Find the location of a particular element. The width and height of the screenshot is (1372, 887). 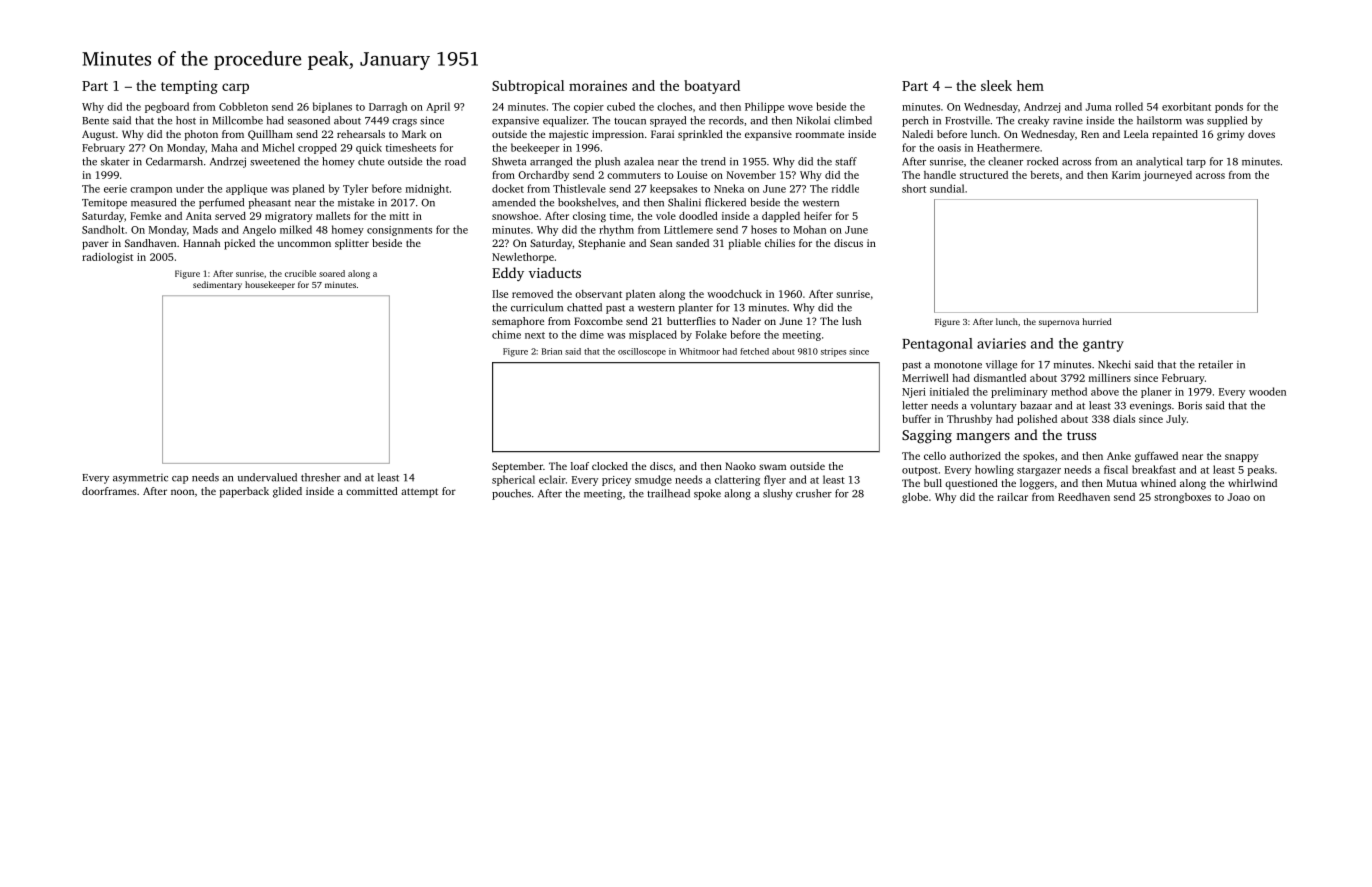

journeyed is located at coordinates (1167, 176).
